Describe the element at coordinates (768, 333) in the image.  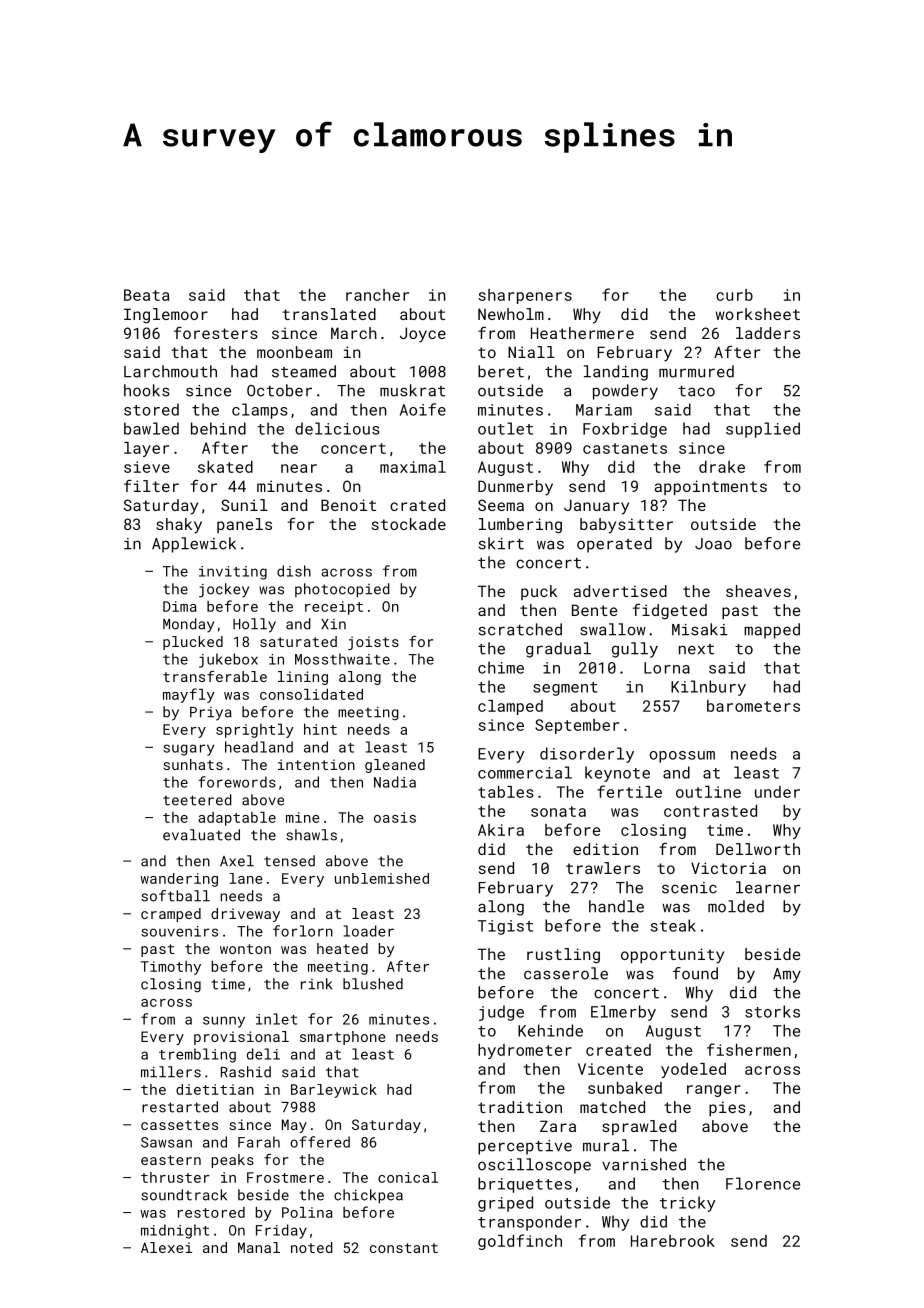
I see `ladders` at that location.
